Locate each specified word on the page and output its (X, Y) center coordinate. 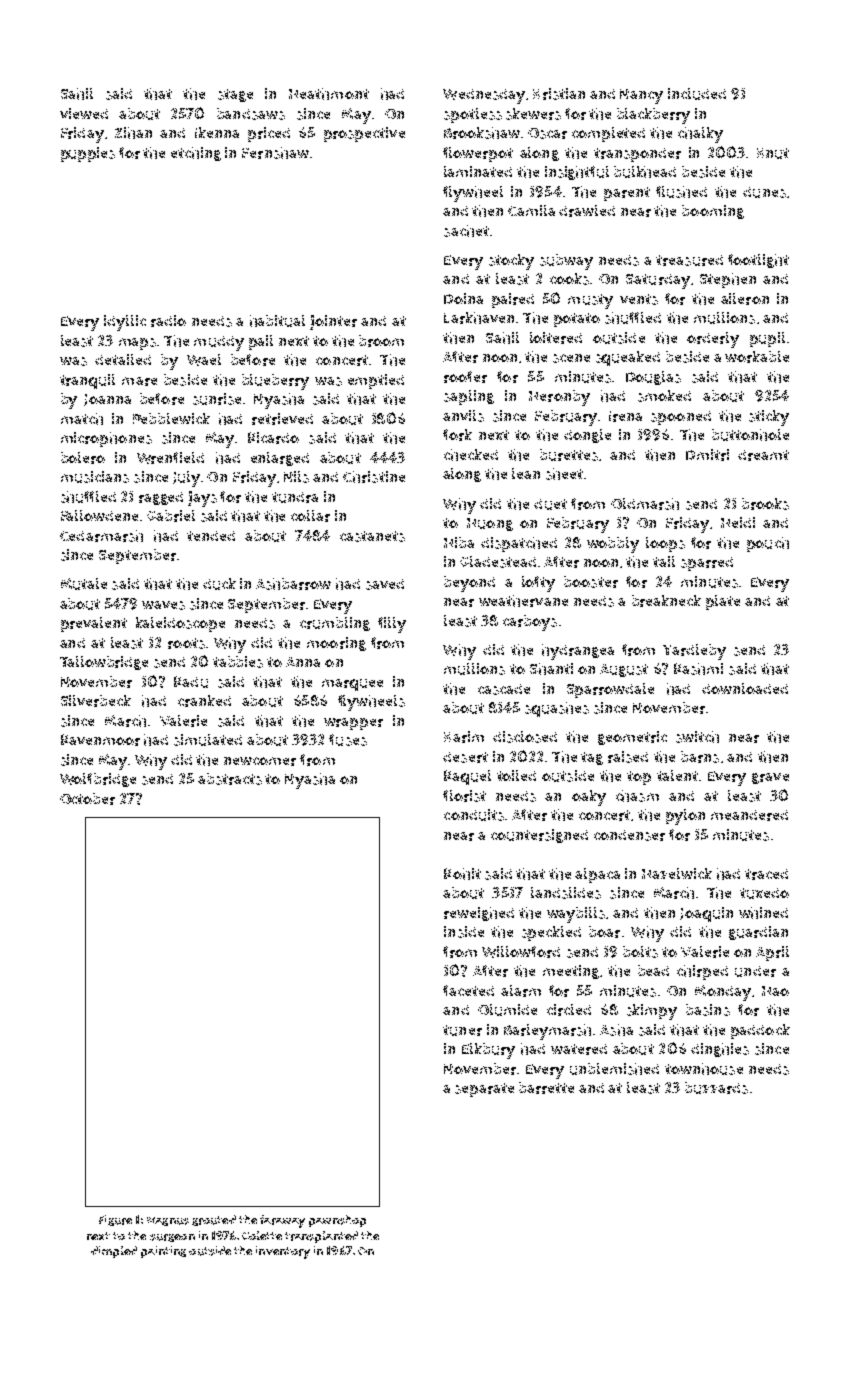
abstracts (230, 779)
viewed (84, 113)
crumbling (335, 624)
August (624, 670)
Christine (374, 477)
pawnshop (337, 1221)
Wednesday (484, 96)
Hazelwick (677, 873)
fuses (348, 740)
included (697, 94)
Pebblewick (171, 418)
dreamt (763, 455)
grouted (214, 1220)
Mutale (84, 584)
